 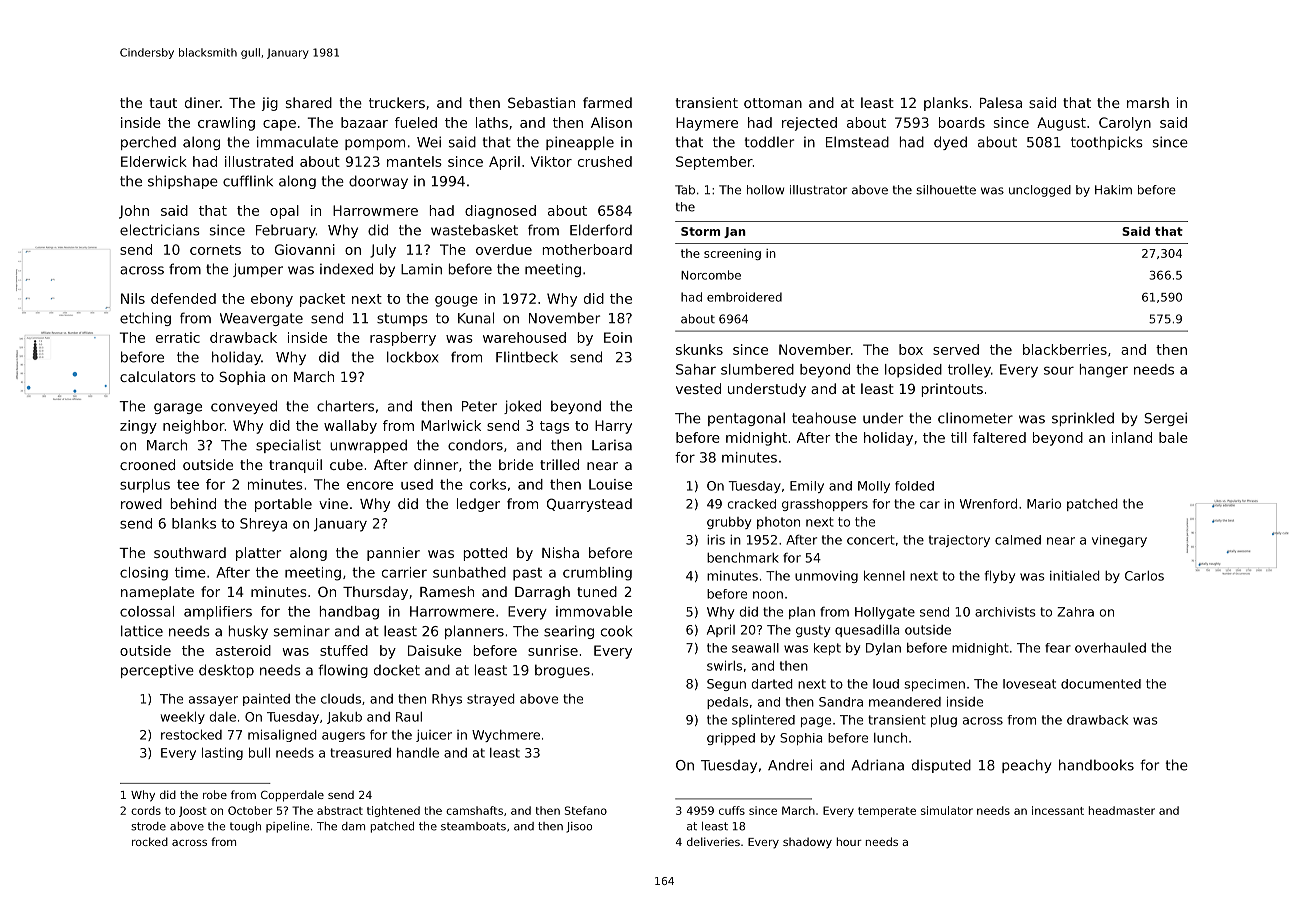 I want to click on trolley, so click(x=969, y=371).
